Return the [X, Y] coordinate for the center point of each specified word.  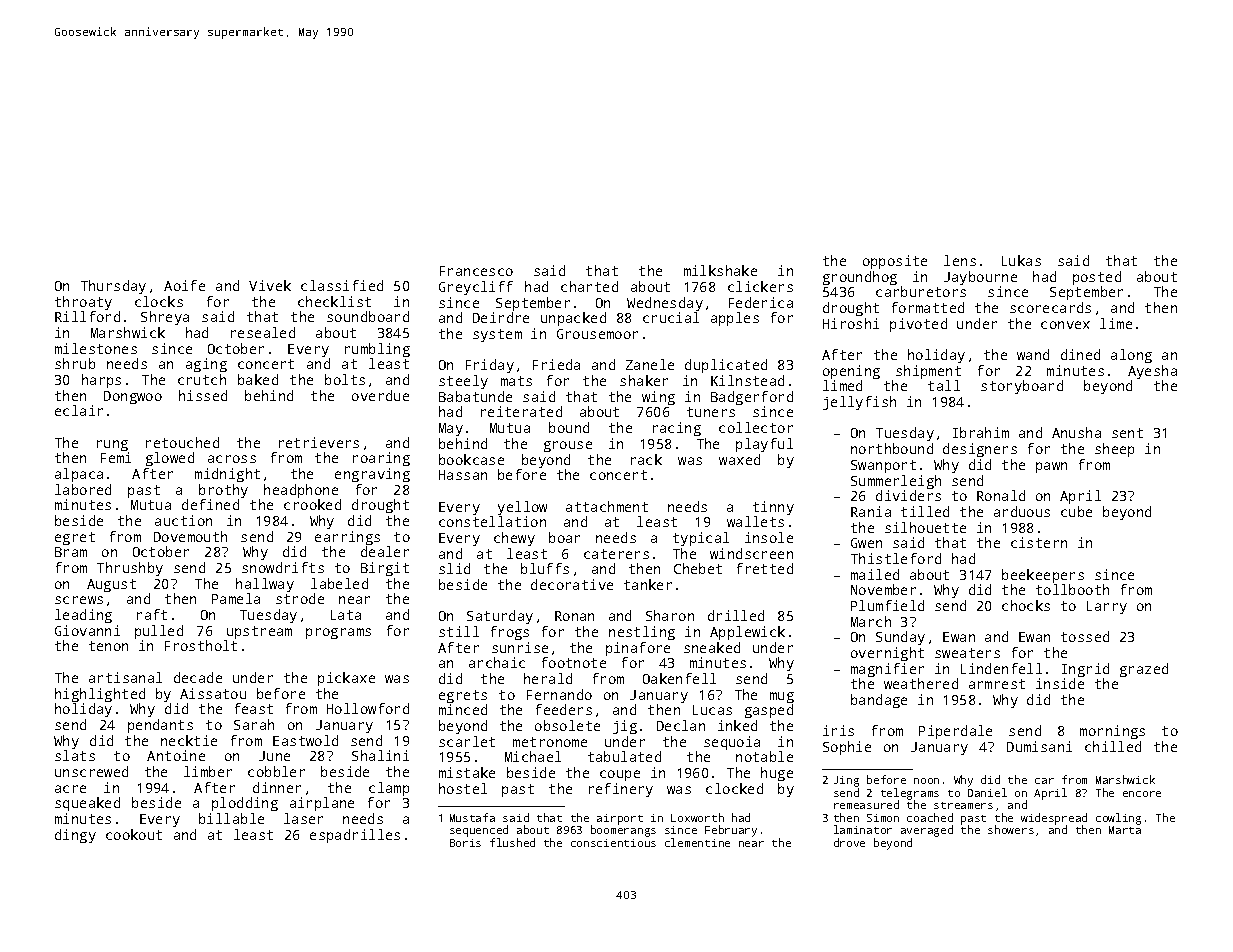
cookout [134, 834]
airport [620, 819]
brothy [223, 491]
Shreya [165, 318]
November [883, 589]
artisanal [125, 677]
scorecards [1050, 307]
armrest [997, 684]
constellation [492, 521]
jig [625, 727]
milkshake [720, 270]
